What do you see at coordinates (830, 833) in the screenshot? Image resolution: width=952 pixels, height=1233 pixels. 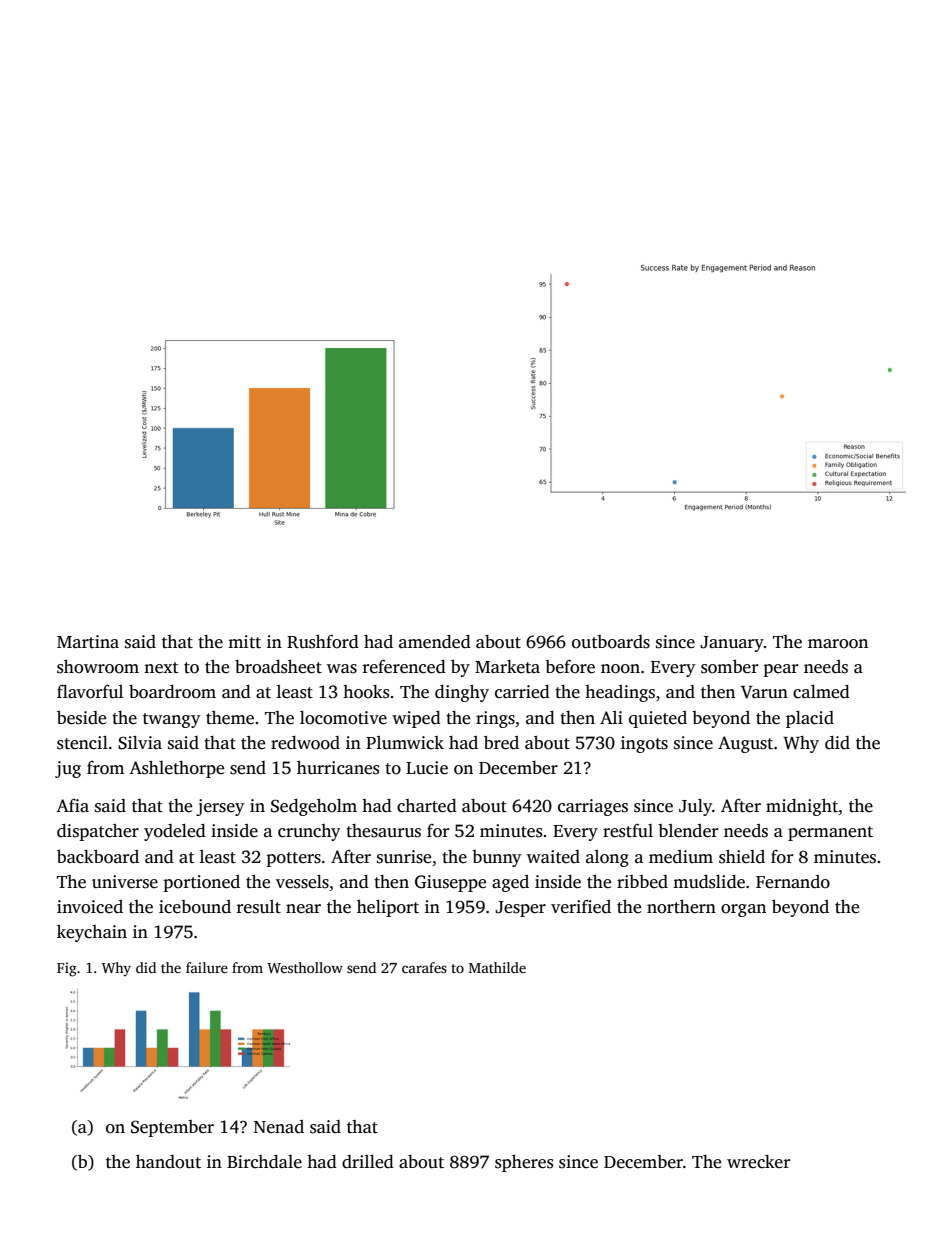 I see `permanent` at bounding box center [830, 833].
